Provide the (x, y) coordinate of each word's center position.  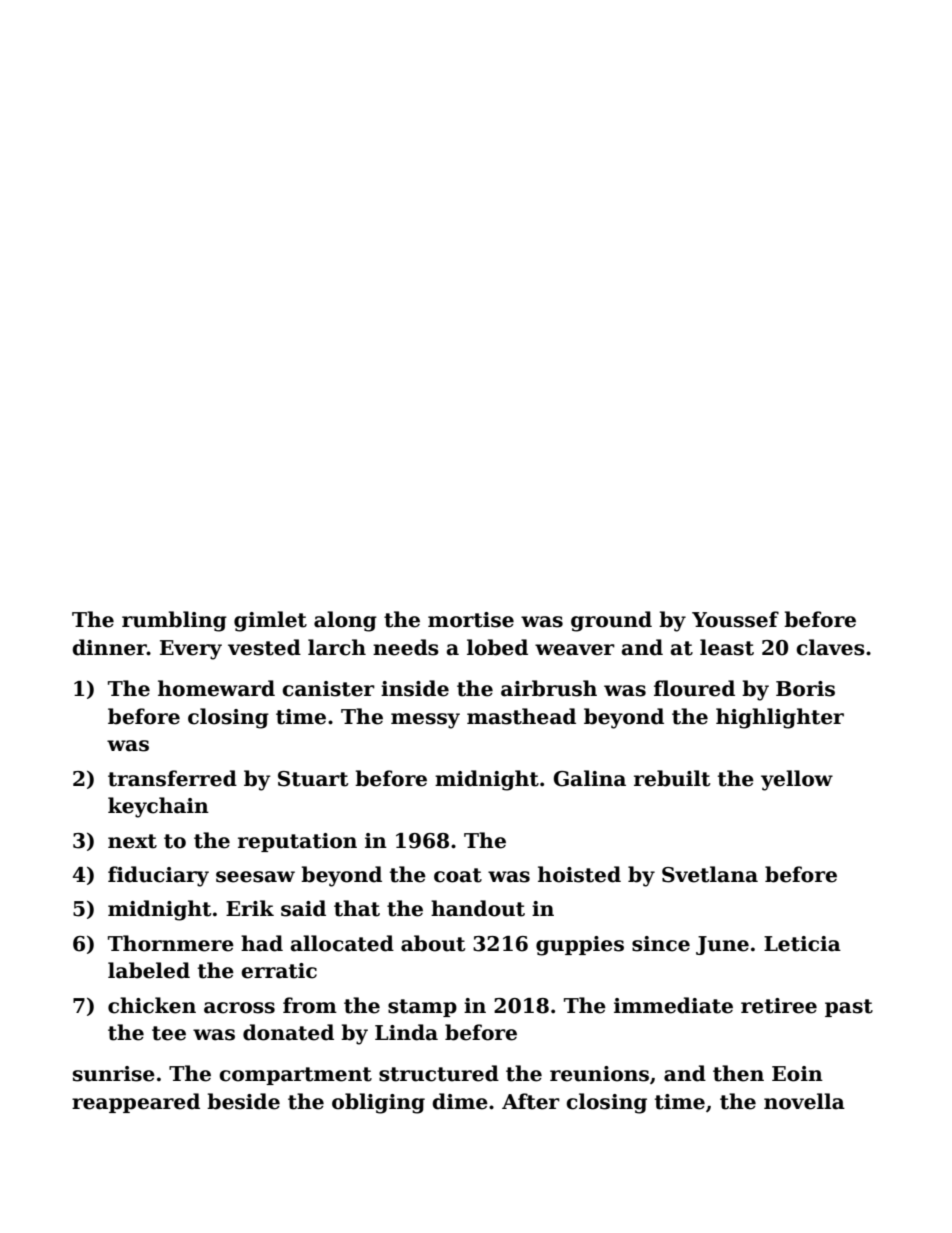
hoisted (579, 874)
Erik (250, 908)
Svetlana (710, 874)
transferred (172, 778)
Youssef (735, 619)
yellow (797, 780)
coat (458, 875)
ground (611, 621)
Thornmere (171, 943)
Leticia (802, 944)
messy (425, 721)
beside (243, 1101)
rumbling (174, 621)
